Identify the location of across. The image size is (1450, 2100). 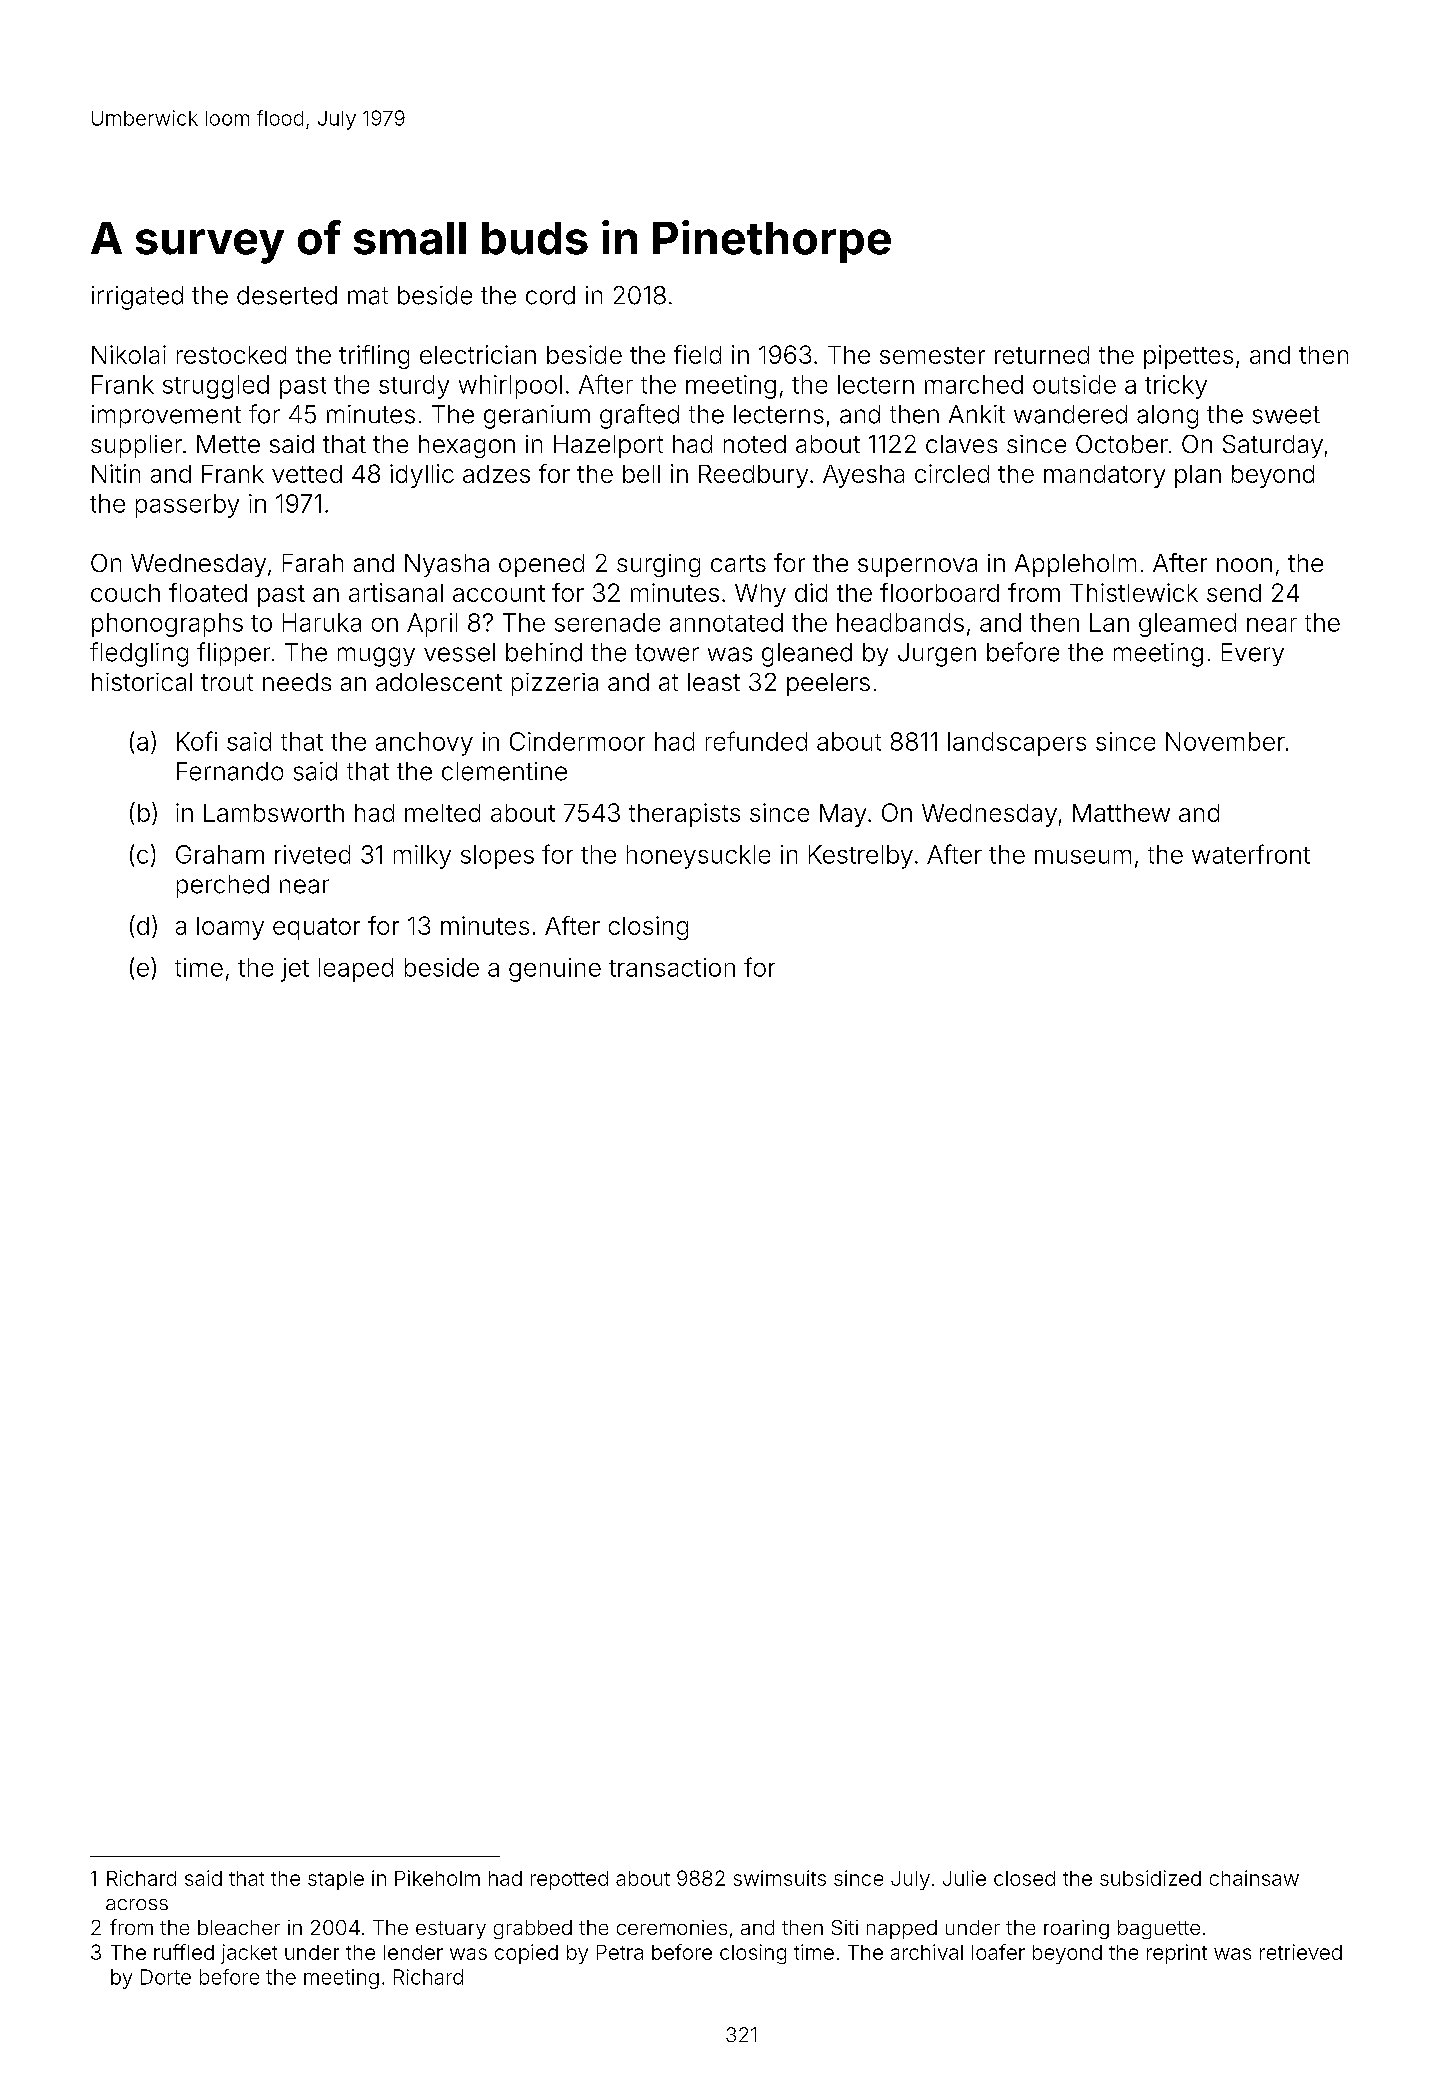
(137, 1904).
